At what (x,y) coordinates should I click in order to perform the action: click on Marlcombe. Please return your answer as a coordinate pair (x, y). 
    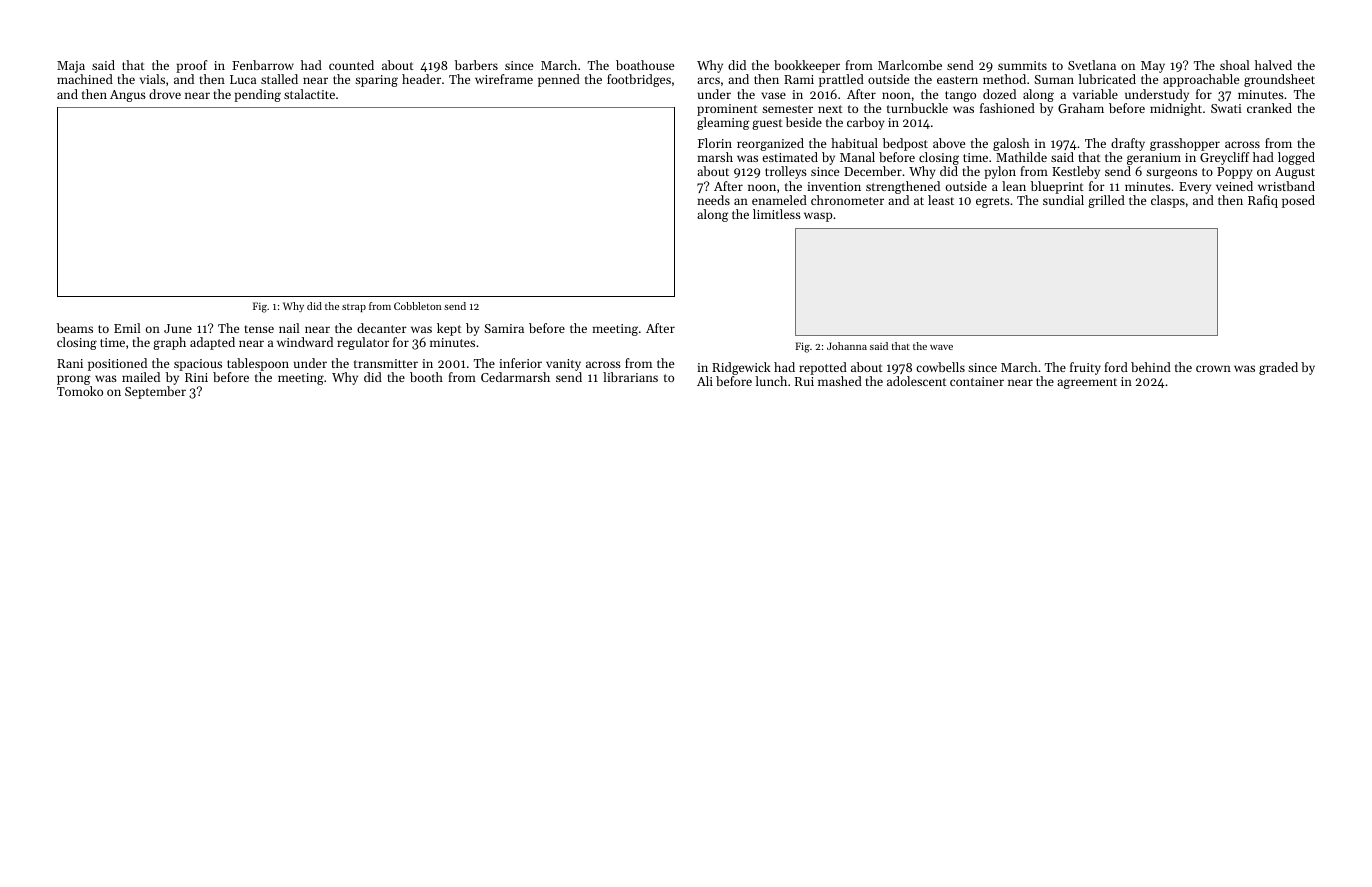
    Looking at the image, I should click on (910, 65).
